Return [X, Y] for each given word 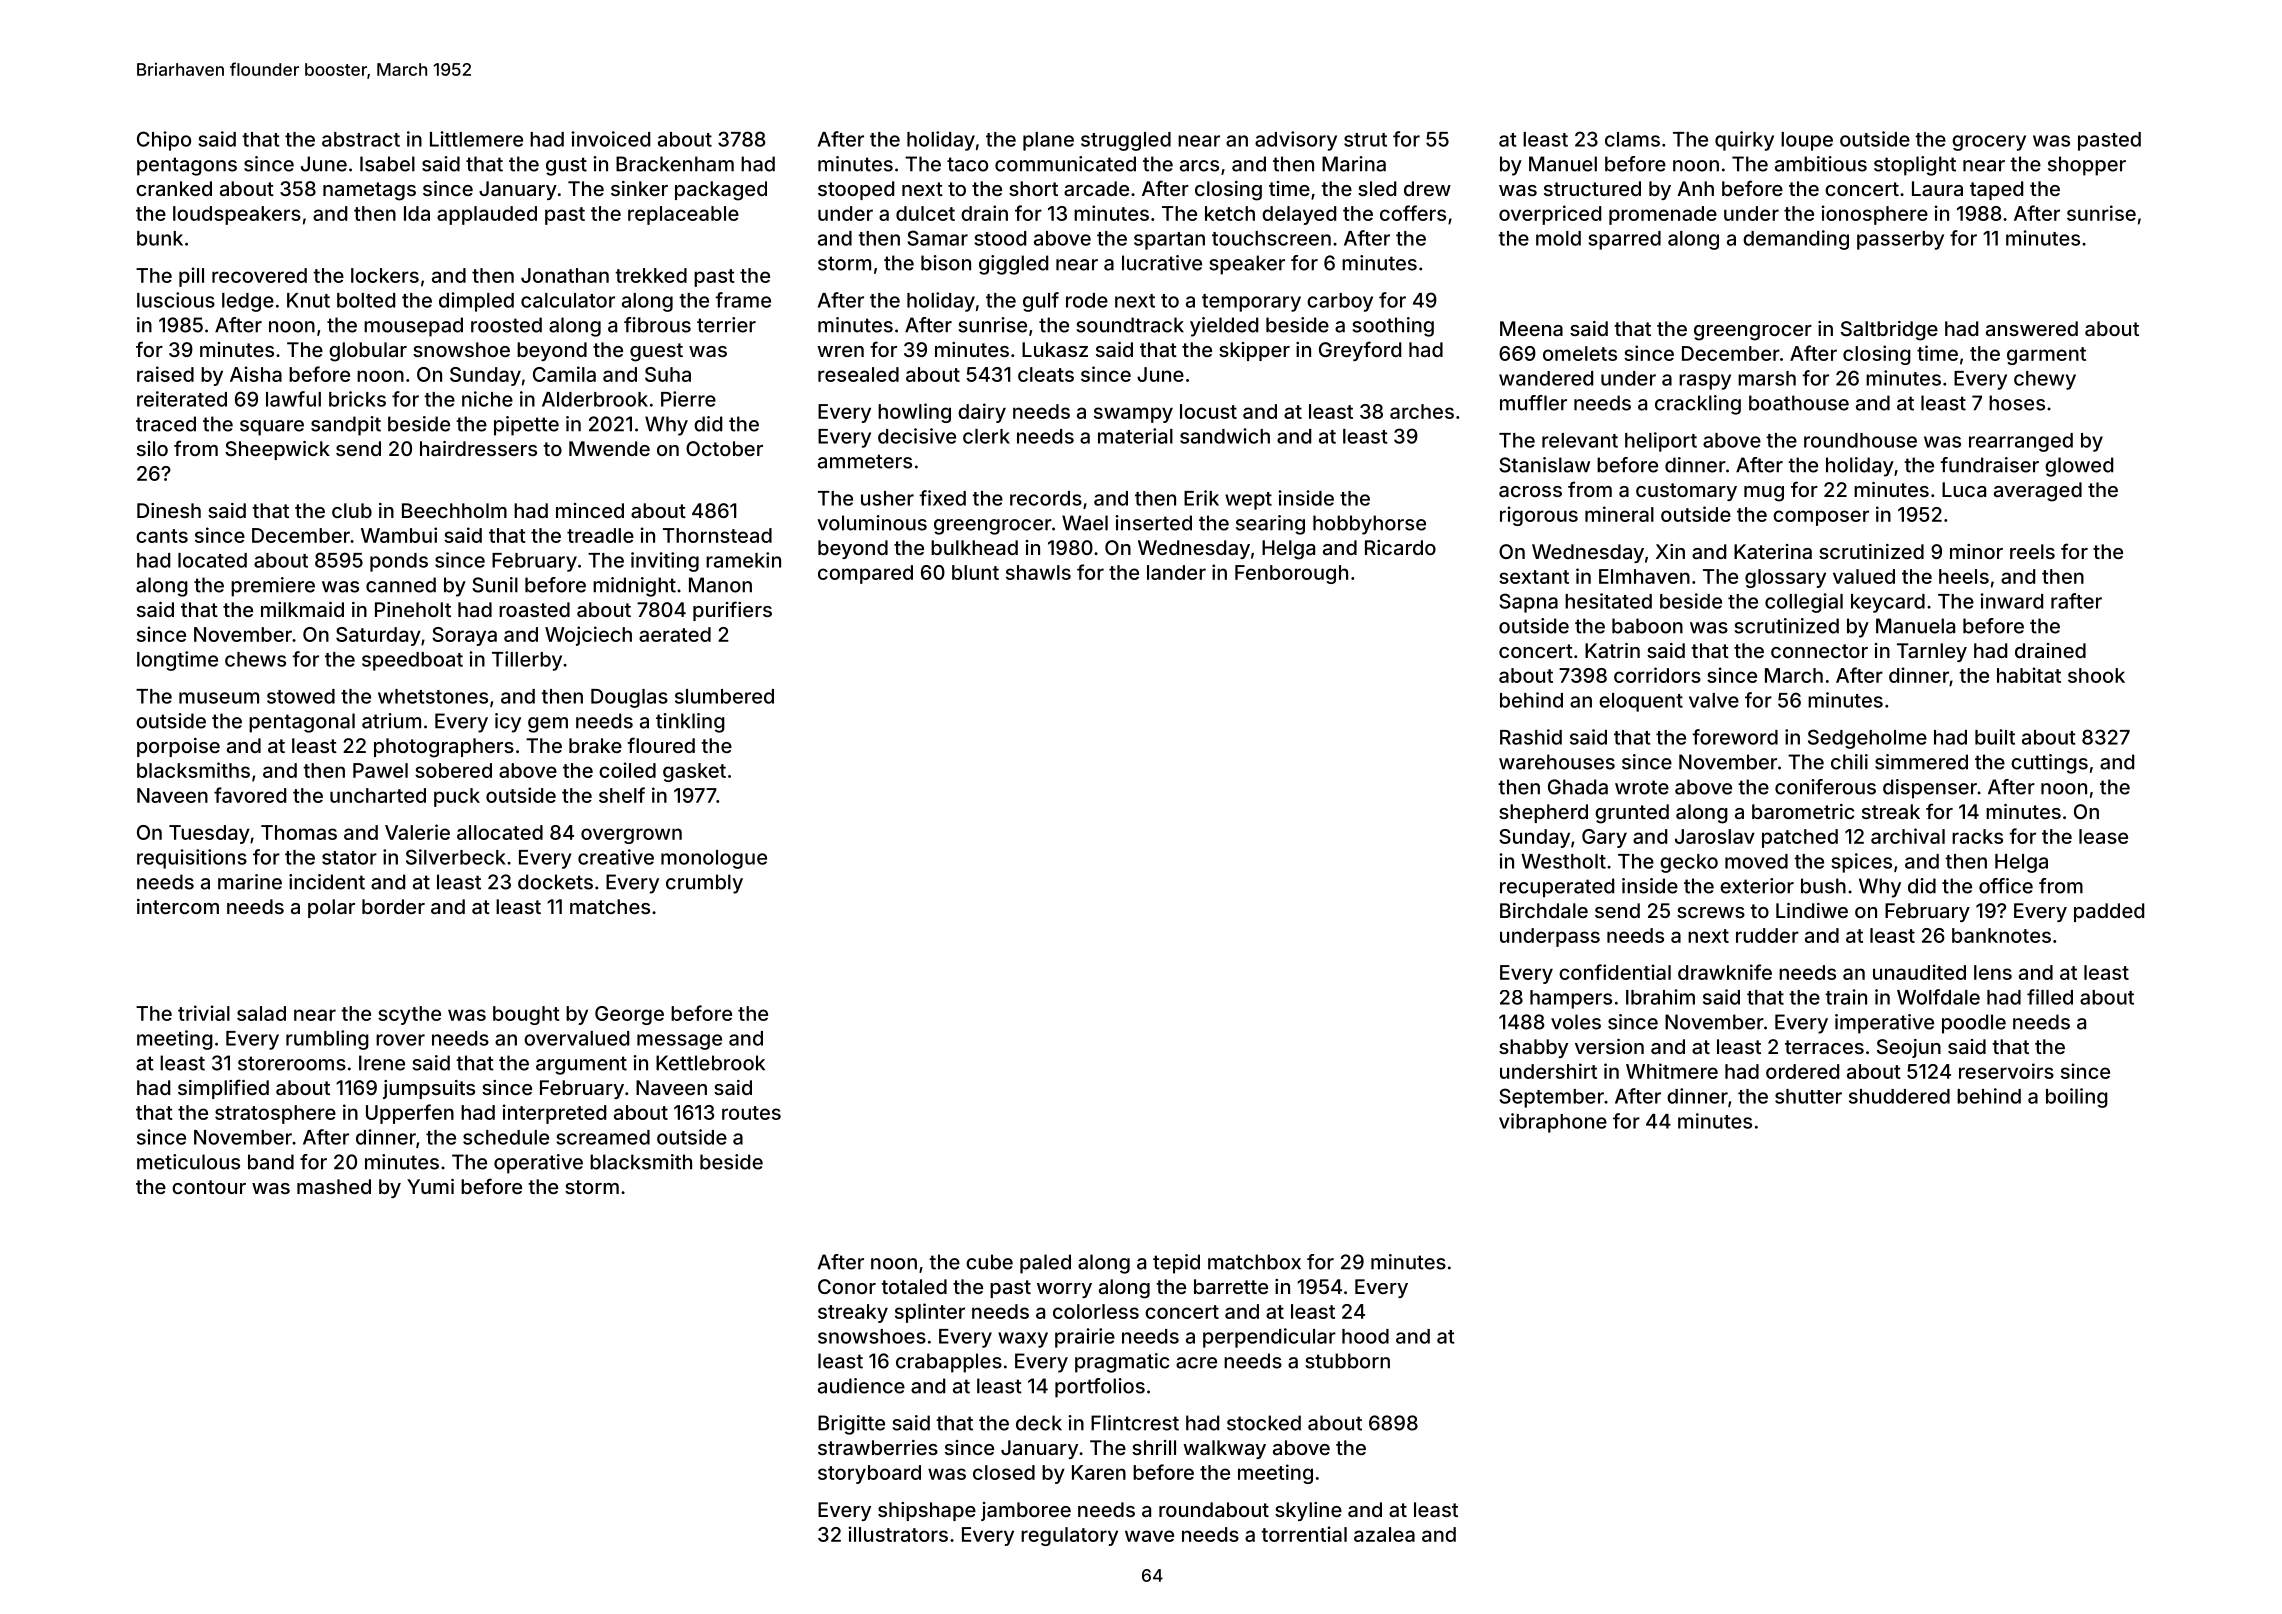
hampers [1571, 999]
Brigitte [851, 1425]
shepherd [1543, 813]
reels [2032, 551]
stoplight [1915, 166]
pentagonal [302, 723]
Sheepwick [277, 450]
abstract [361, 139]
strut [1365, 140]
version [1609, 1046]
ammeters [865, 461]
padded [2109, 912]
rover [400, 1040]
